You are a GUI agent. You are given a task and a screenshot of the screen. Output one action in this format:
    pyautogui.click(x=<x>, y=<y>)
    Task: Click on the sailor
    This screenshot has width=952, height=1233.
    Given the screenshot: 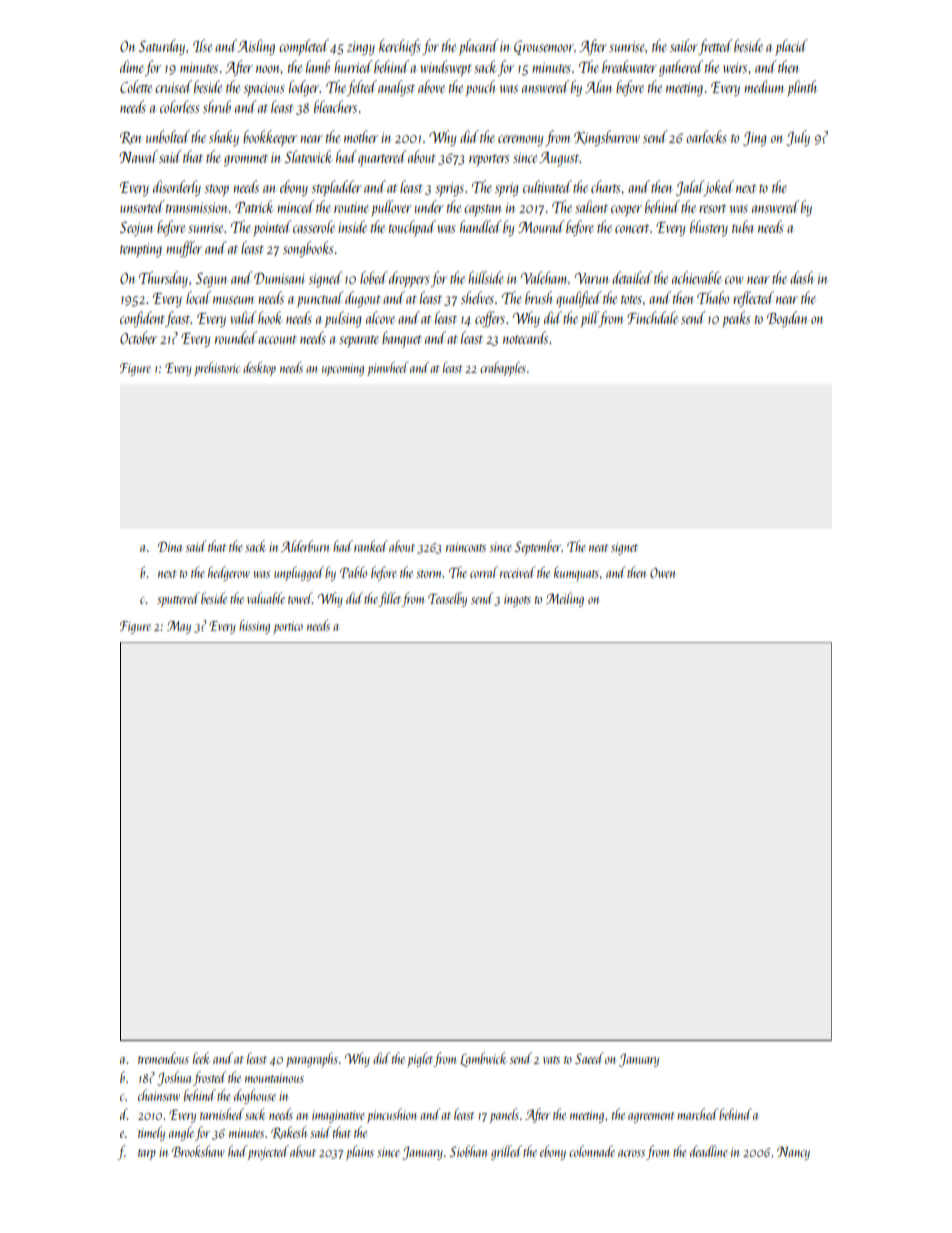 What is the action you would take?
    pyautogui.click(x=684, y=45)
